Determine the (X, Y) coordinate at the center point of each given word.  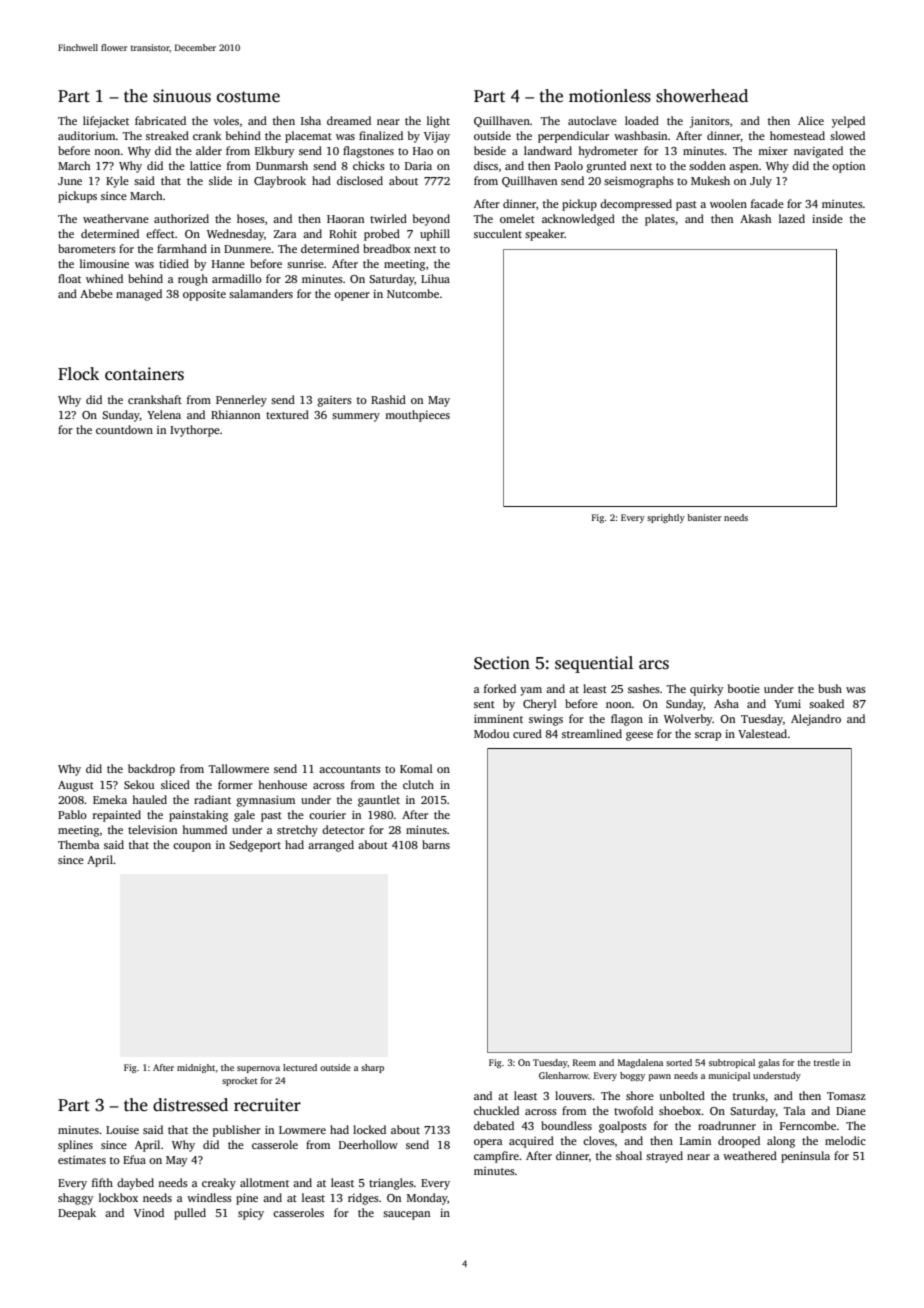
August (76, 786)
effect (160, 233)
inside (827, 218)
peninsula (805, 1157)
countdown (124, 429)
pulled (190, 1214)
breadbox (387, 248)
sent (484, 704)
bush (830, 688)
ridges (363, 1199)
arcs (654, 665)
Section (502, 663)
